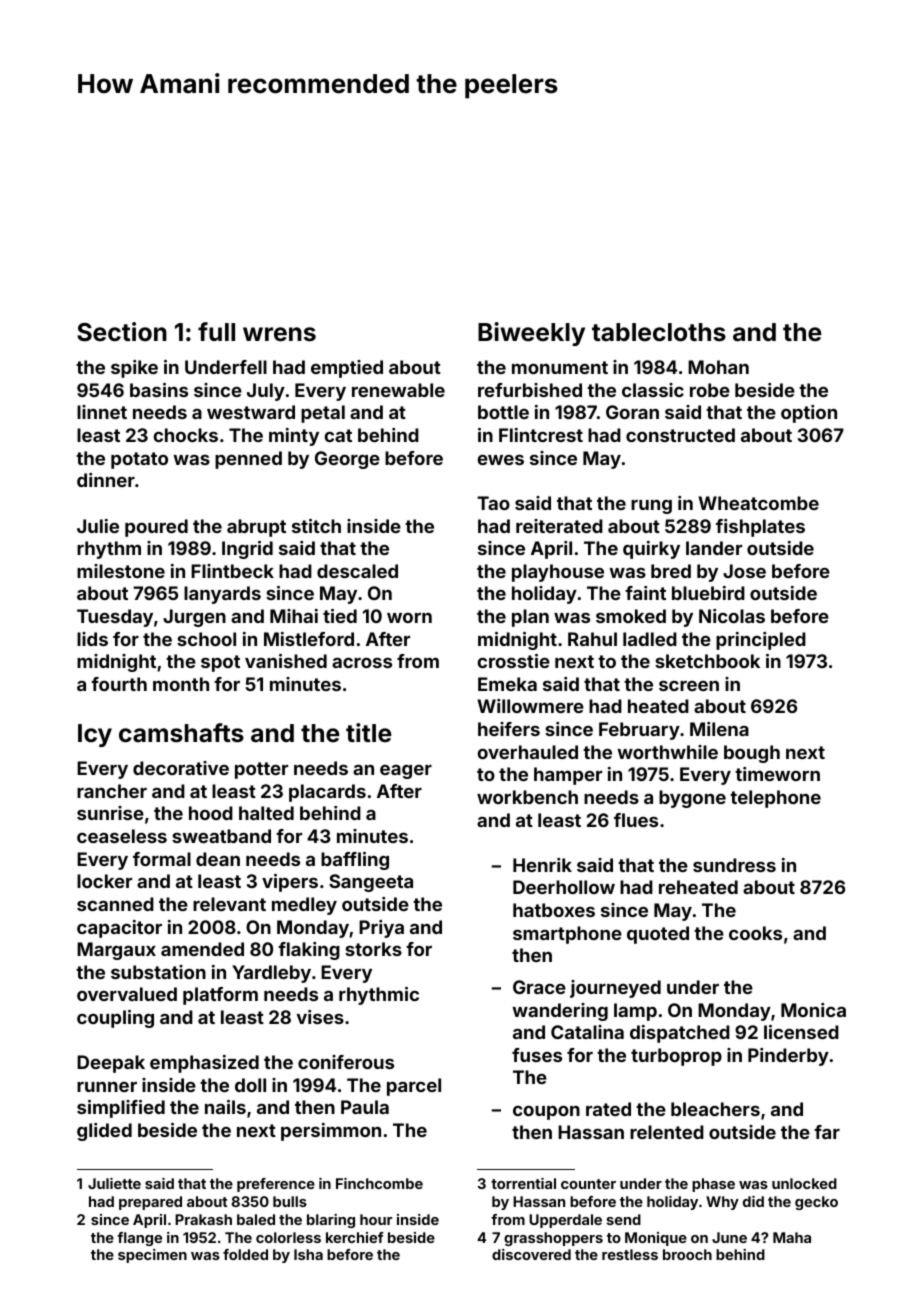  Describe the element at coordinates (659, 332) in the document. I see `tablecloths` at that location.
